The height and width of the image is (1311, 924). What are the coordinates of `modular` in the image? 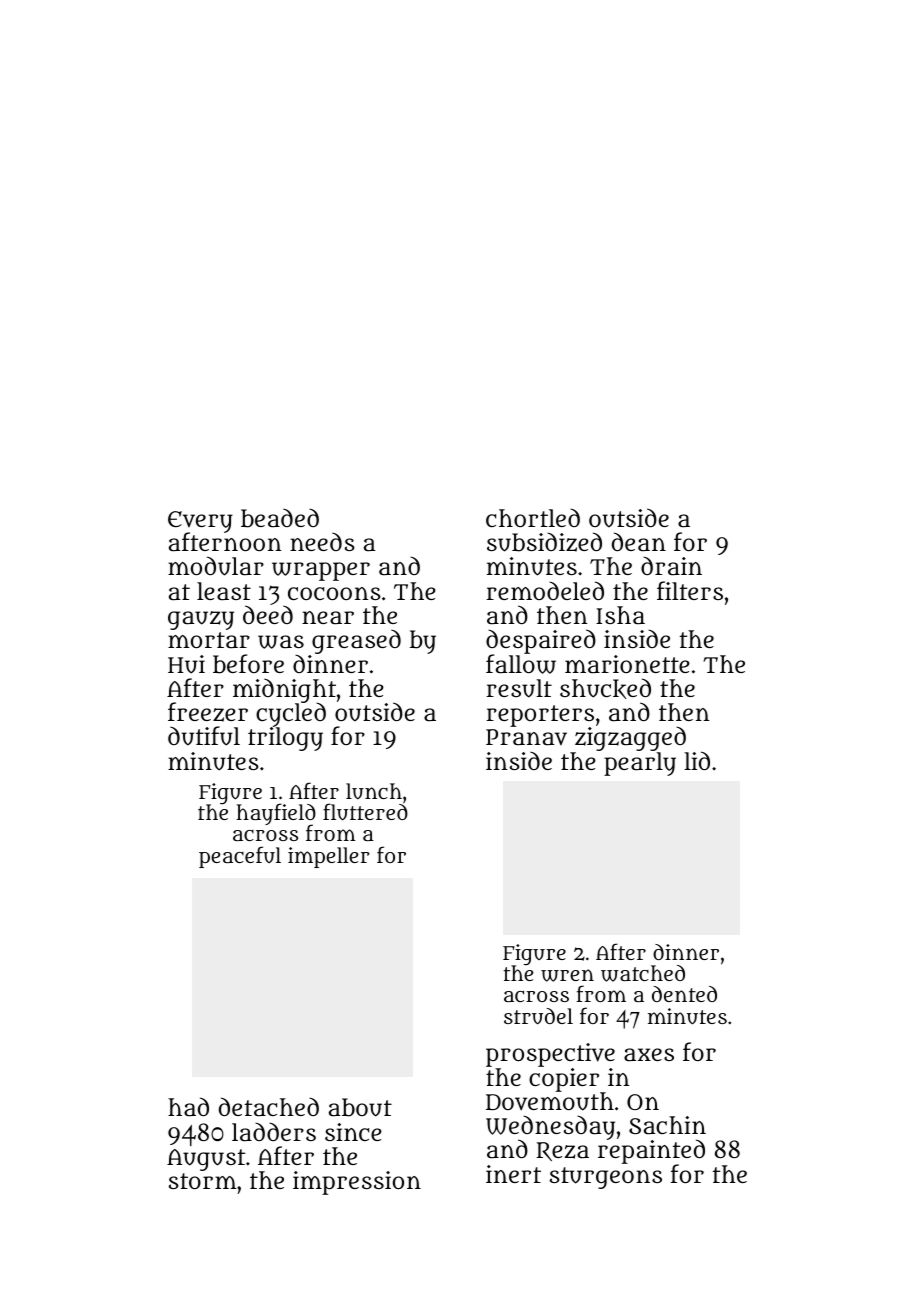 It's located at (216, 566).
